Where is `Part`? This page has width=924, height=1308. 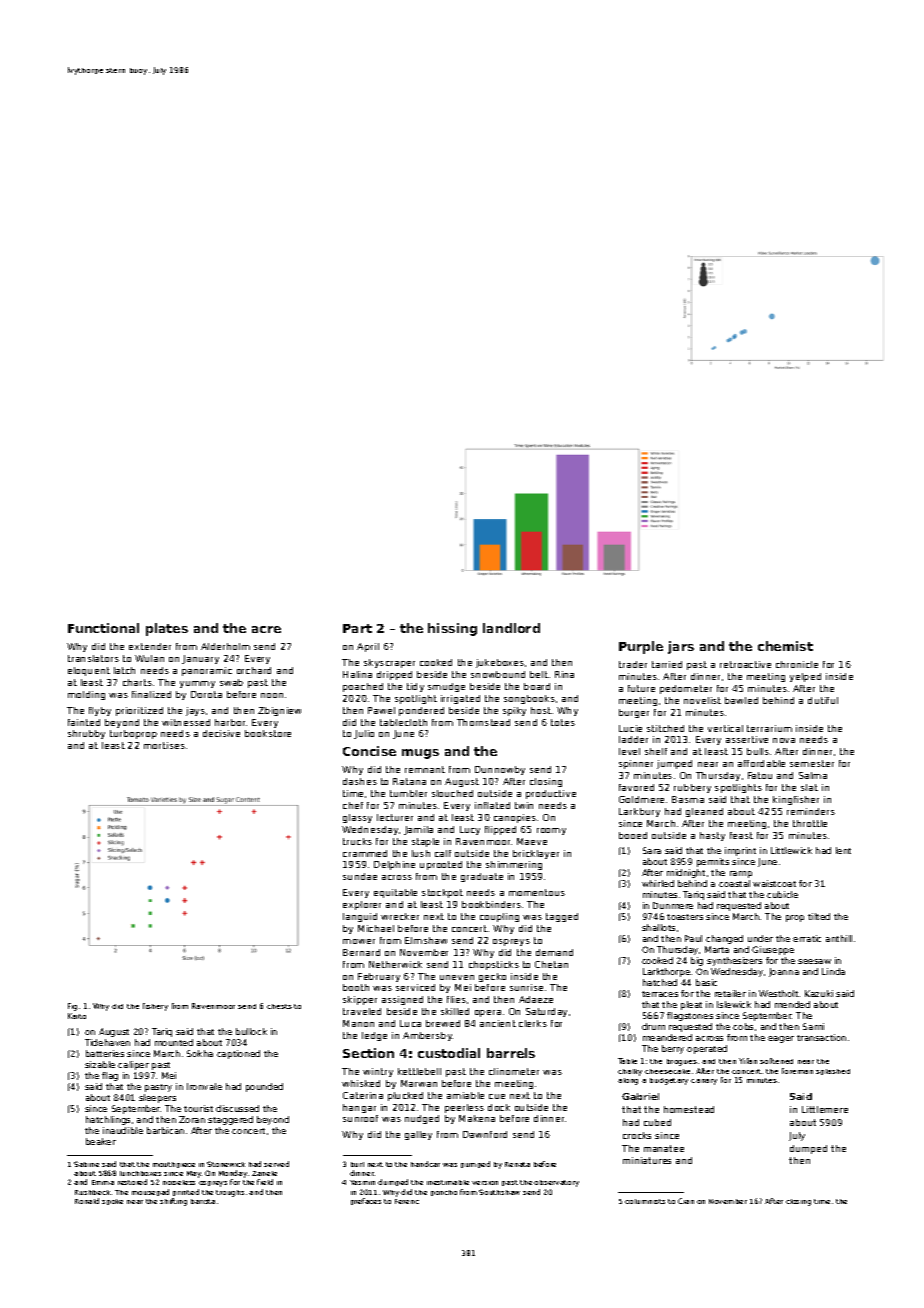
Part is located at coordinates (357, 628).
